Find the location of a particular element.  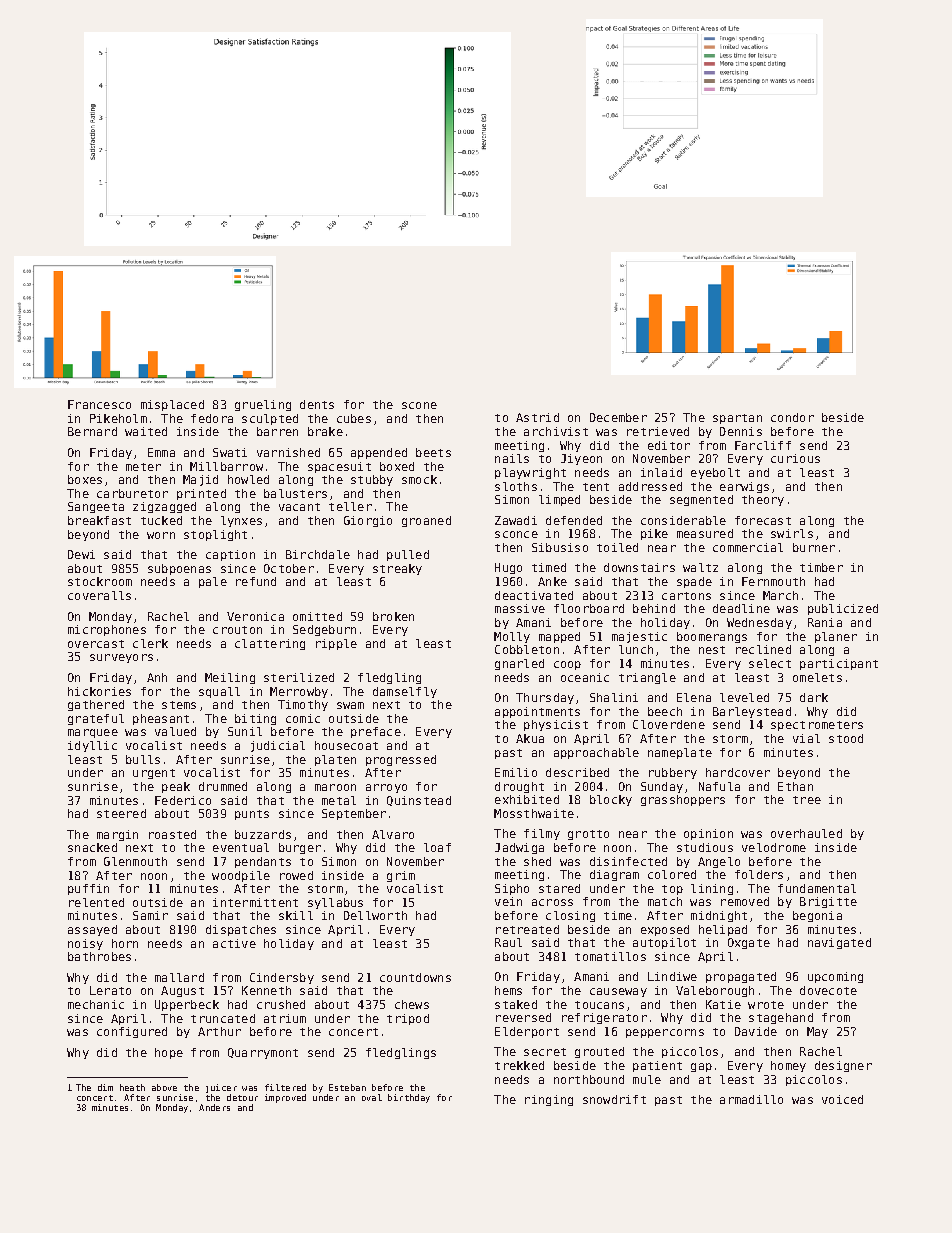

stared is located at coordinates (559, 888).
